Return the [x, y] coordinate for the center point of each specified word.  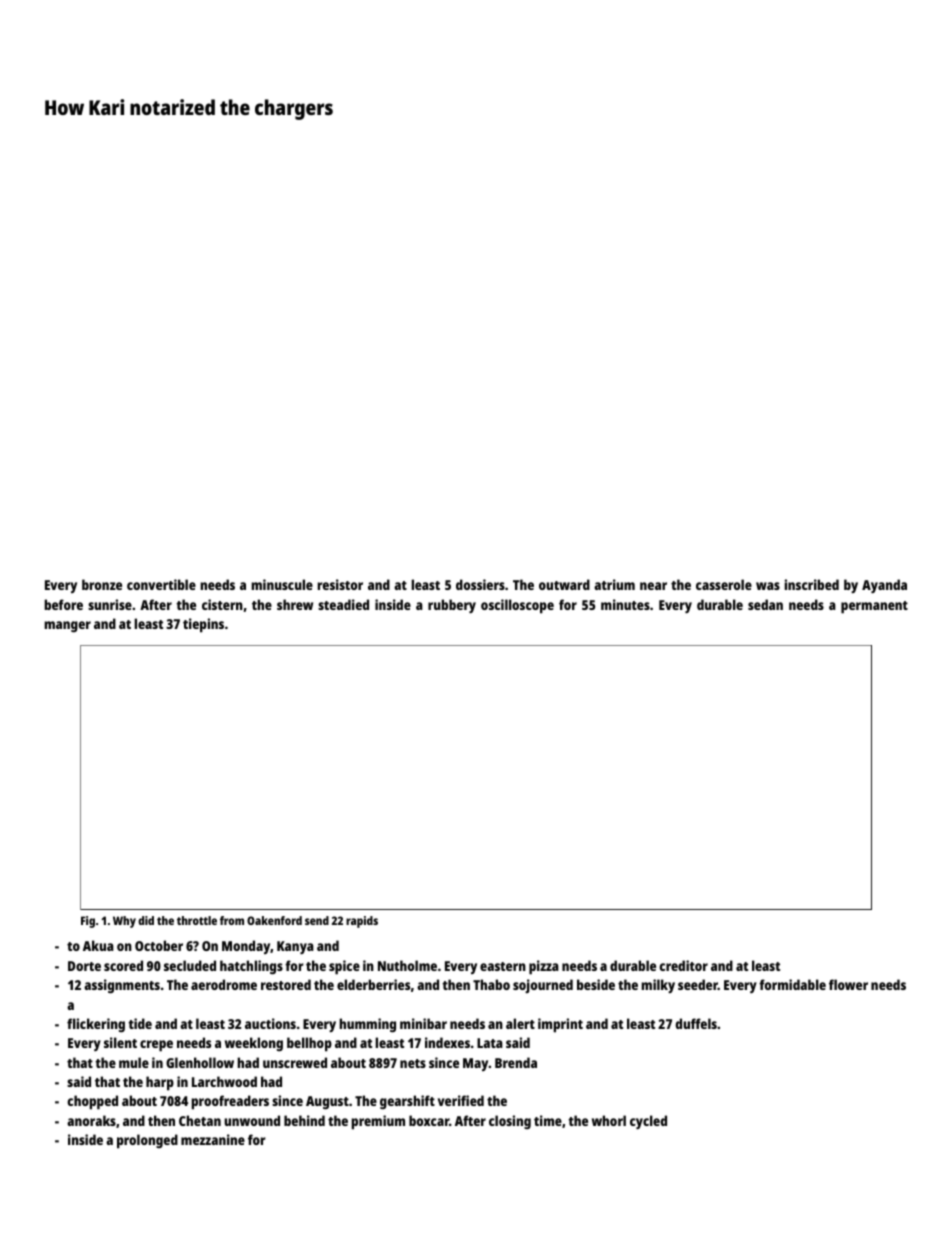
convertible [161, 584]
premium [378, 1122]
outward [564, 584]
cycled [648, 1122]
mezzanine [213, 1139]
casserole [724, 584]
